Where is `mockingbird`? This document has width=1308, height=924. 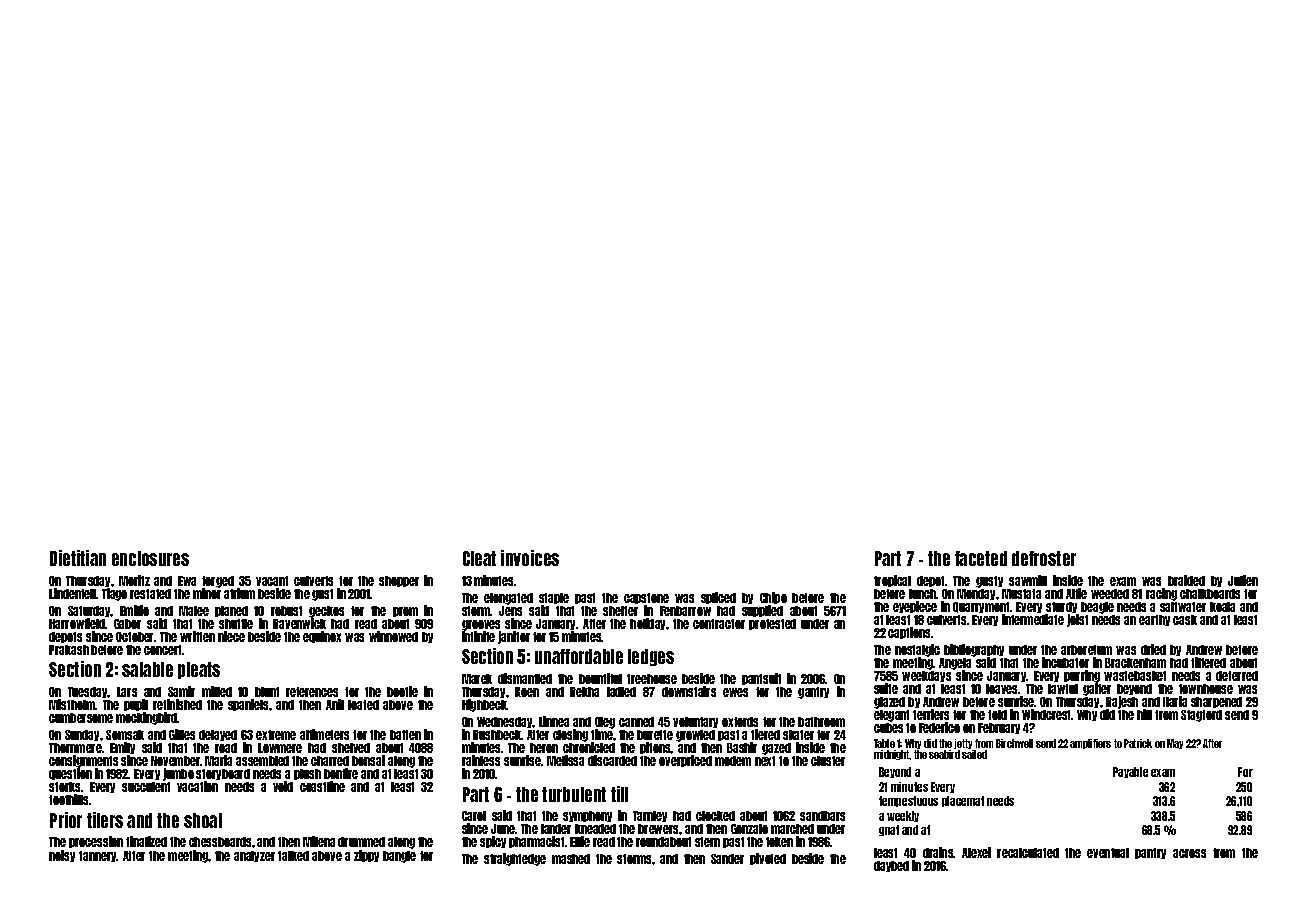 mockingbird is located at coordinates (147, 718).
